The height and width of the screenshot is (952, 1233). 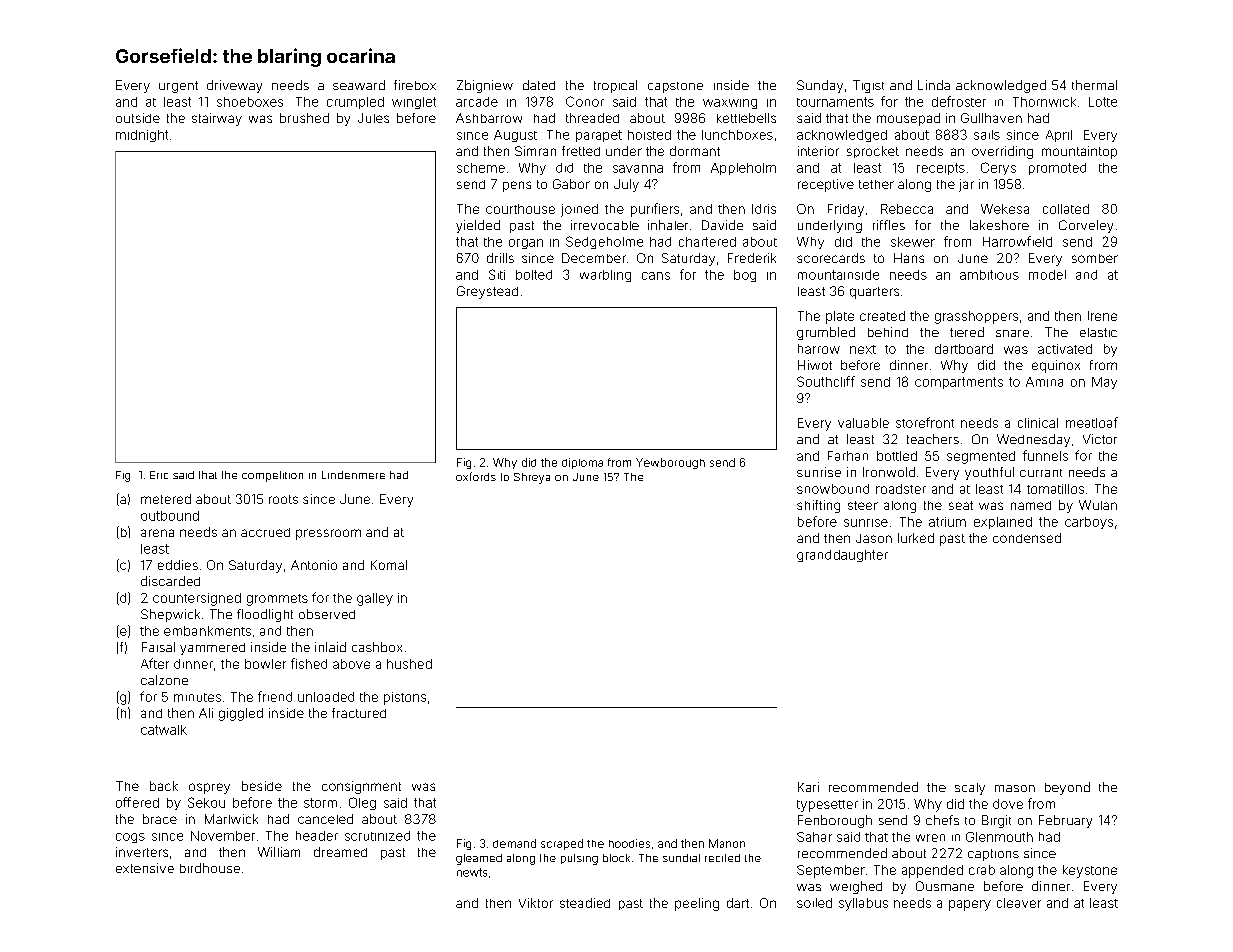 What do you see at coordinates (1089, 523) in the screenshot?
I see `carboys` at bounding box center [1089, 523].
